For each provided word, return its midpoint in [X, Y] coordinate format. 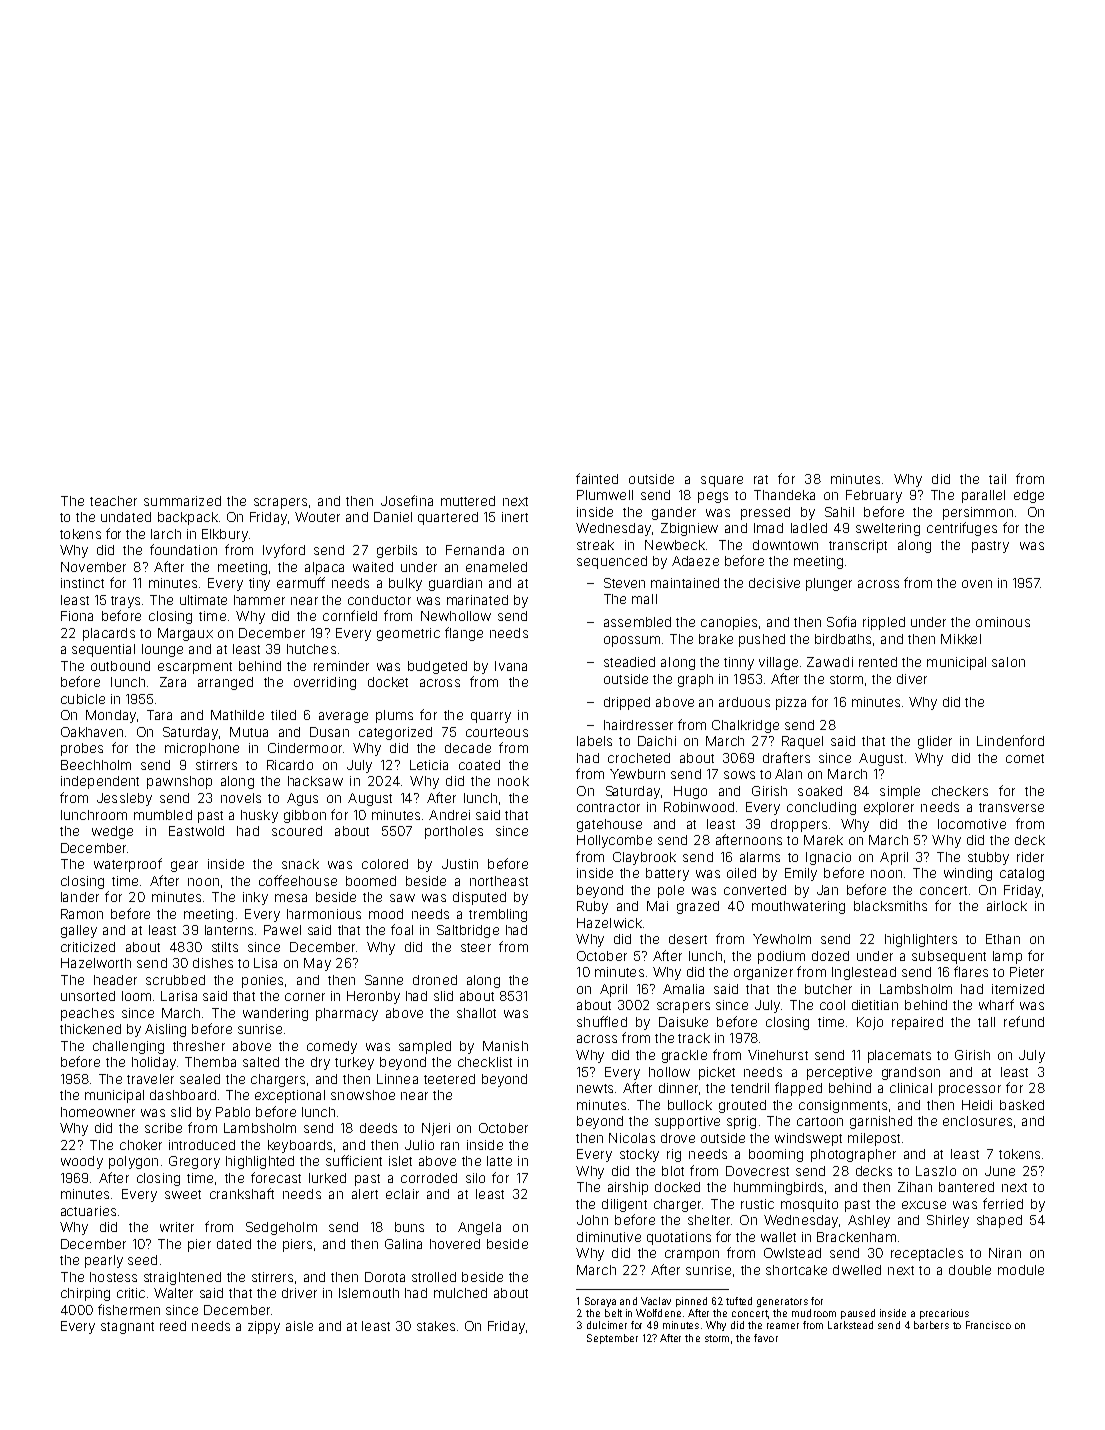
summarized [182, 501]
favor [766, 1338]
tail [997, 479]
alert [365, 1194]
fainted [597, 478]
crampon [692, 1255]
